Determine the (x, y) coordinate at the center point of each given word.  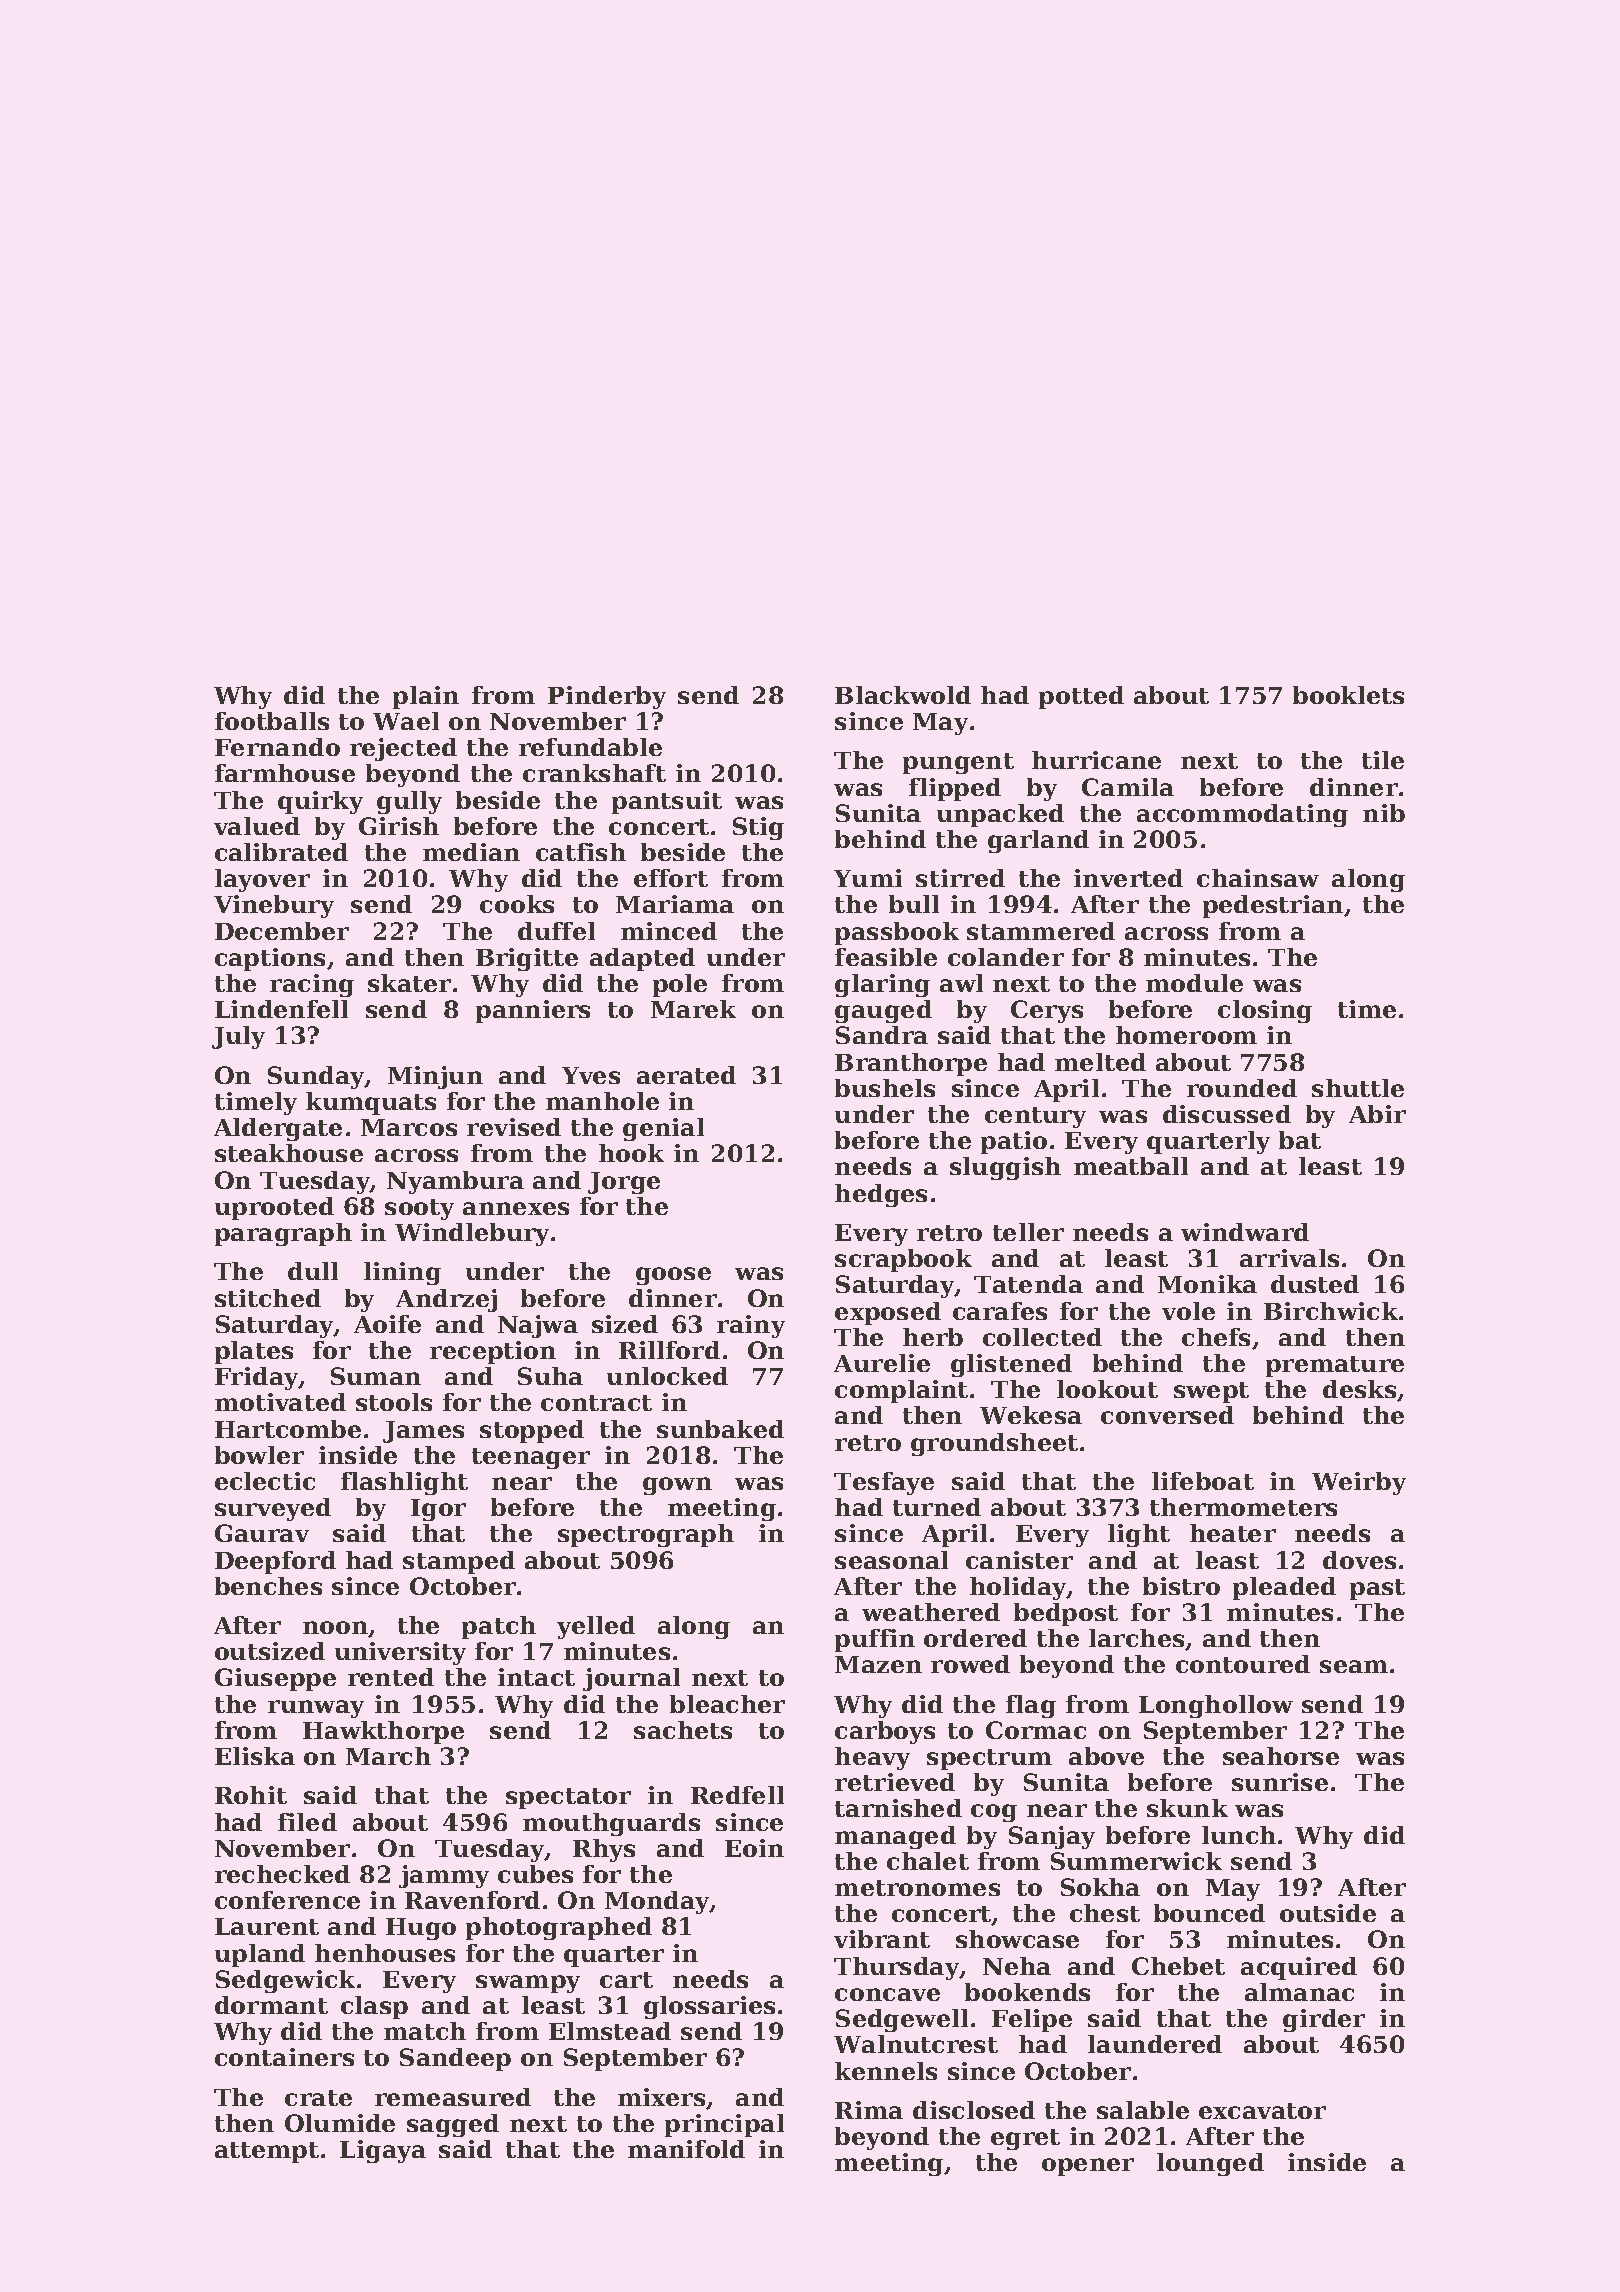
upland (260, 1955)
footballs (272, 721)
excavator (1262, 2111)
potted (1081, 697)
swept (1211, 1392)
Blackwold (903, 695)
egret (1025, 2139)
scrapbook (903, 1260)
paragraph (283, 1234)
